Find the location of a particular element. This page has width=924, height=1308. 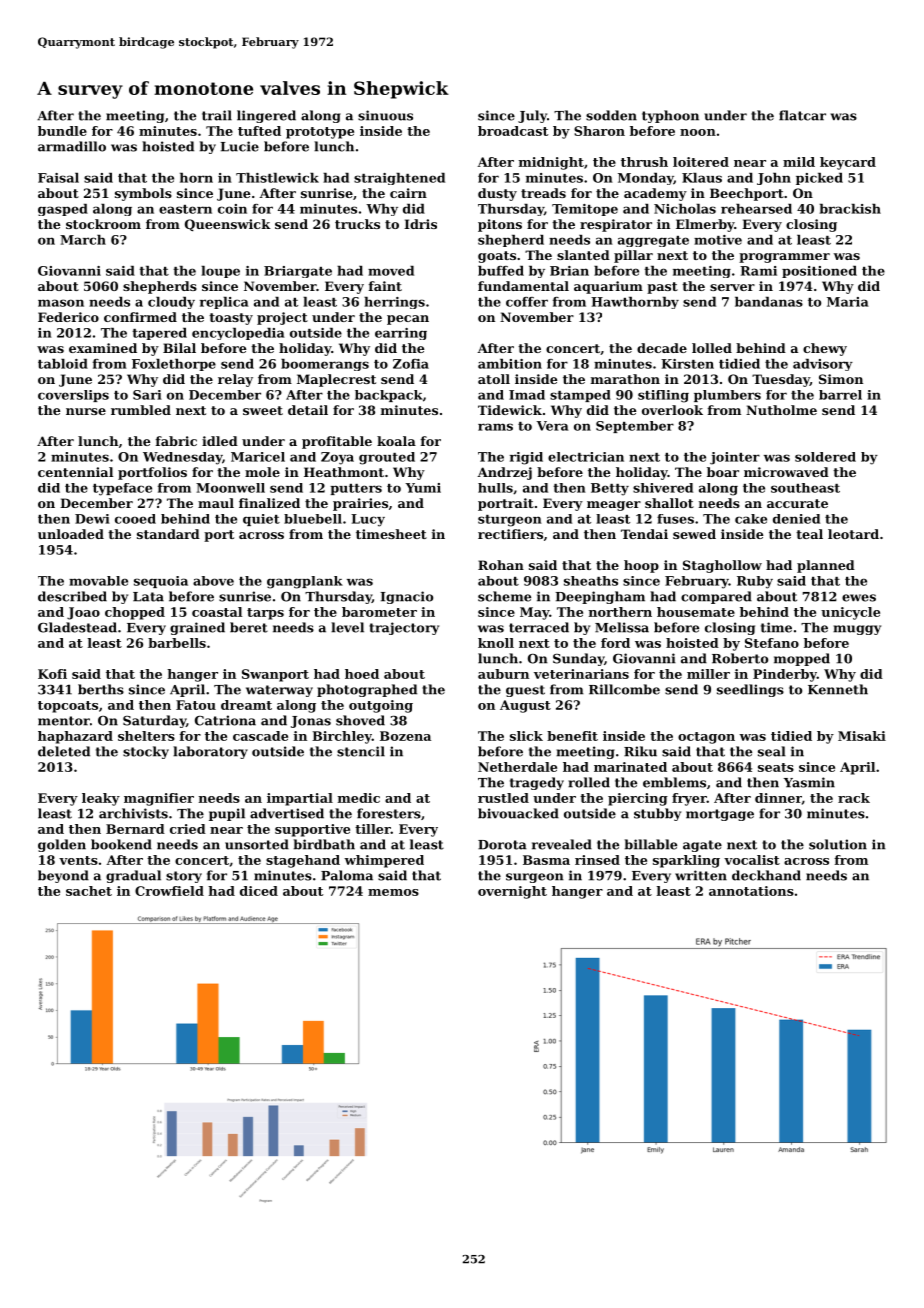

sodden is located at coordinates (611, 115).
